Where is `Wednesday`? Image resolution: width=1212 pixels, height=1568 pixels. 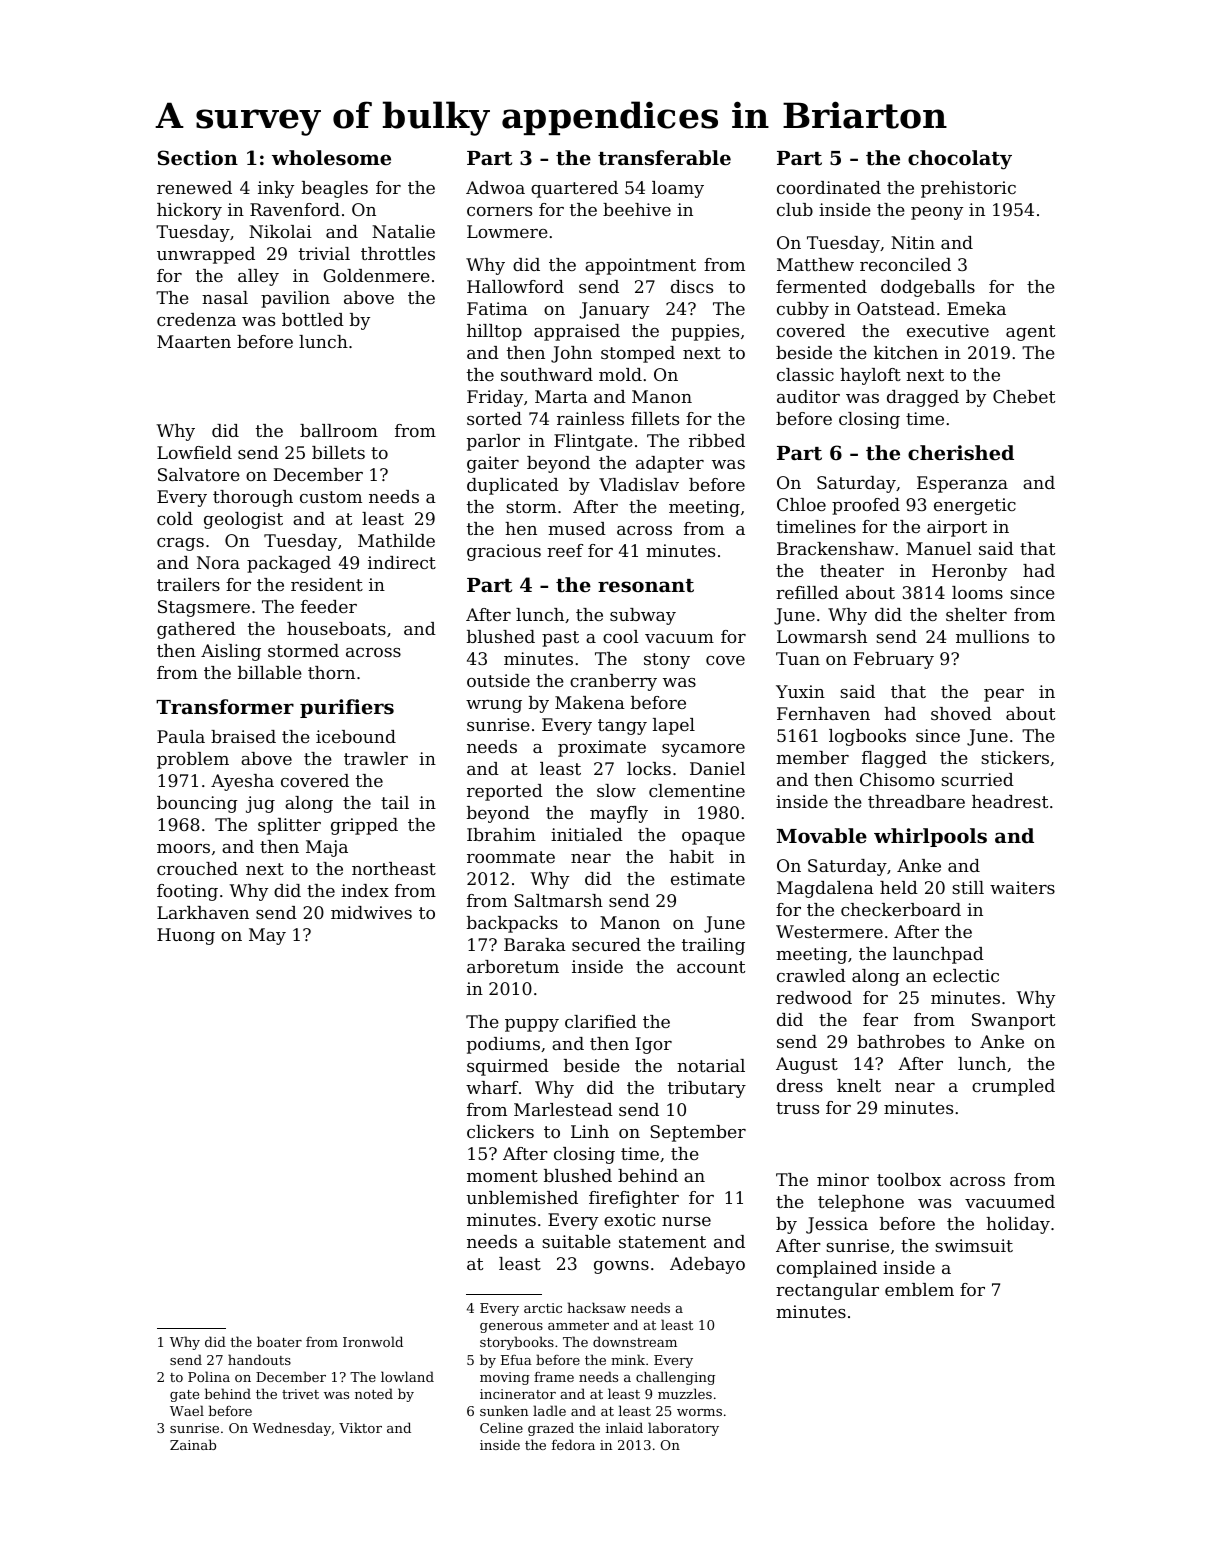
Wednesday is located at coordinates (291, 1429).
